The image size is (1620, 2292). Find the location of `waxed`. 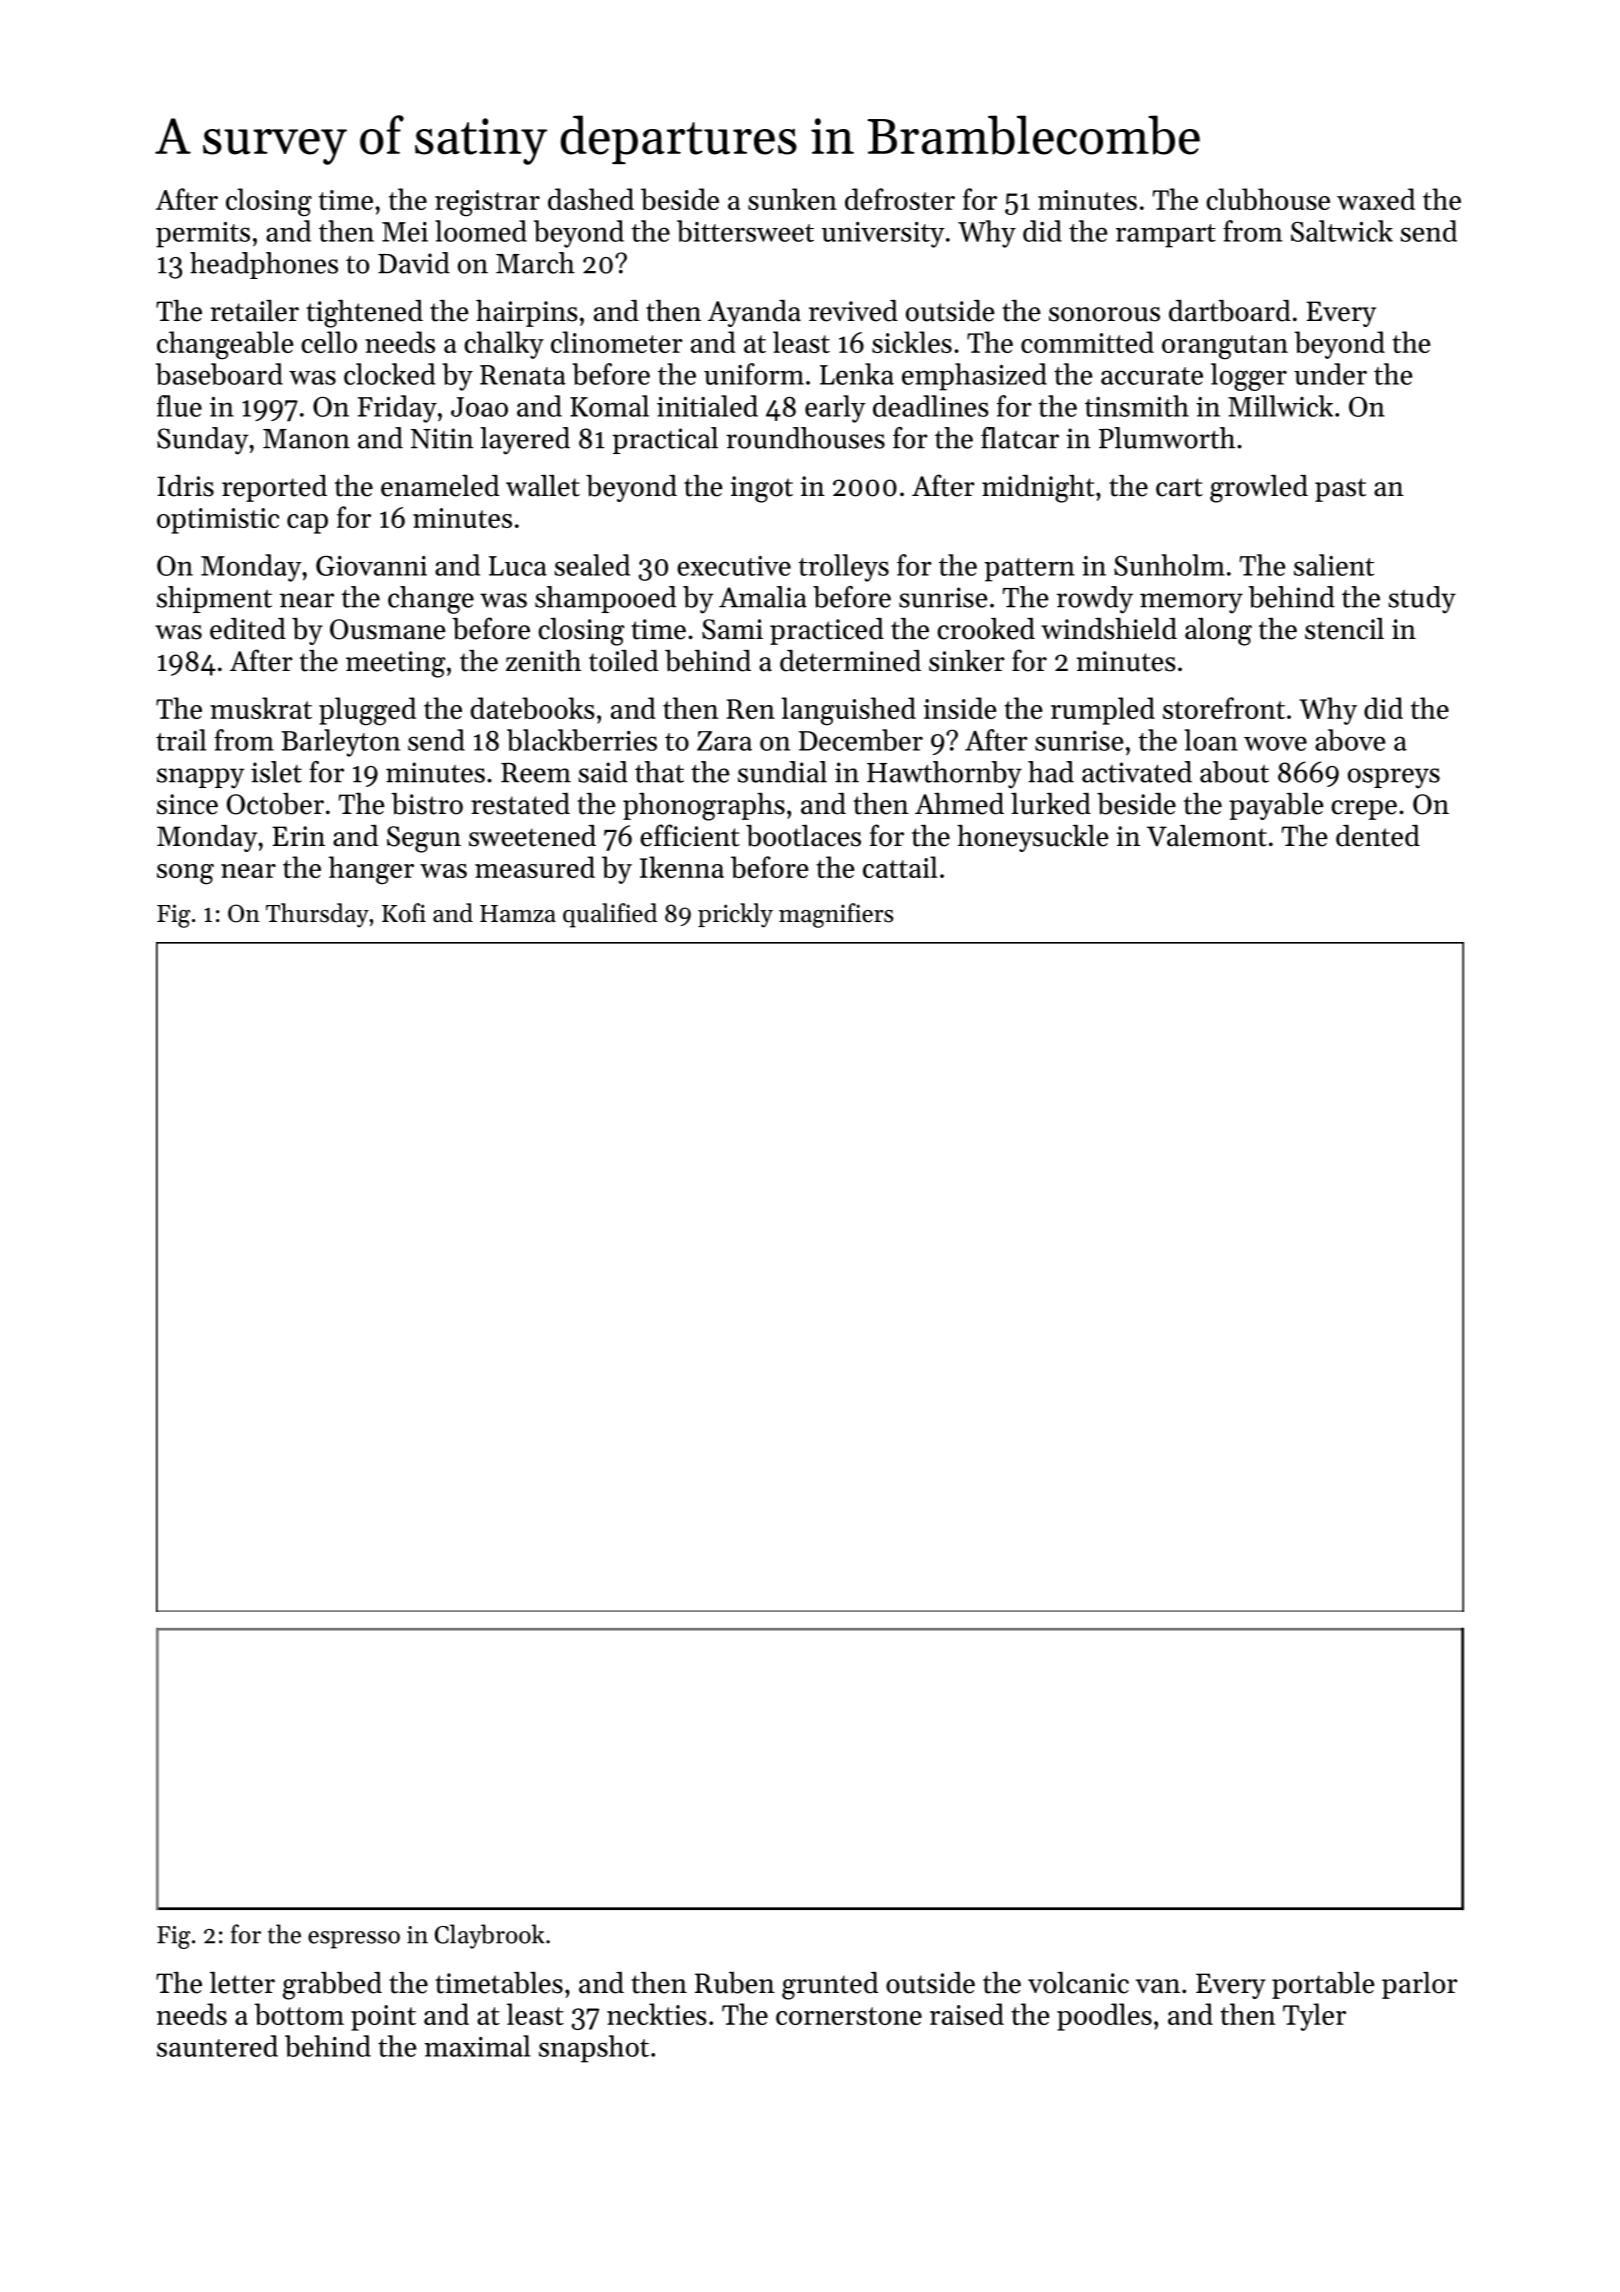

waxed is located at coordinates (1376, 199).
